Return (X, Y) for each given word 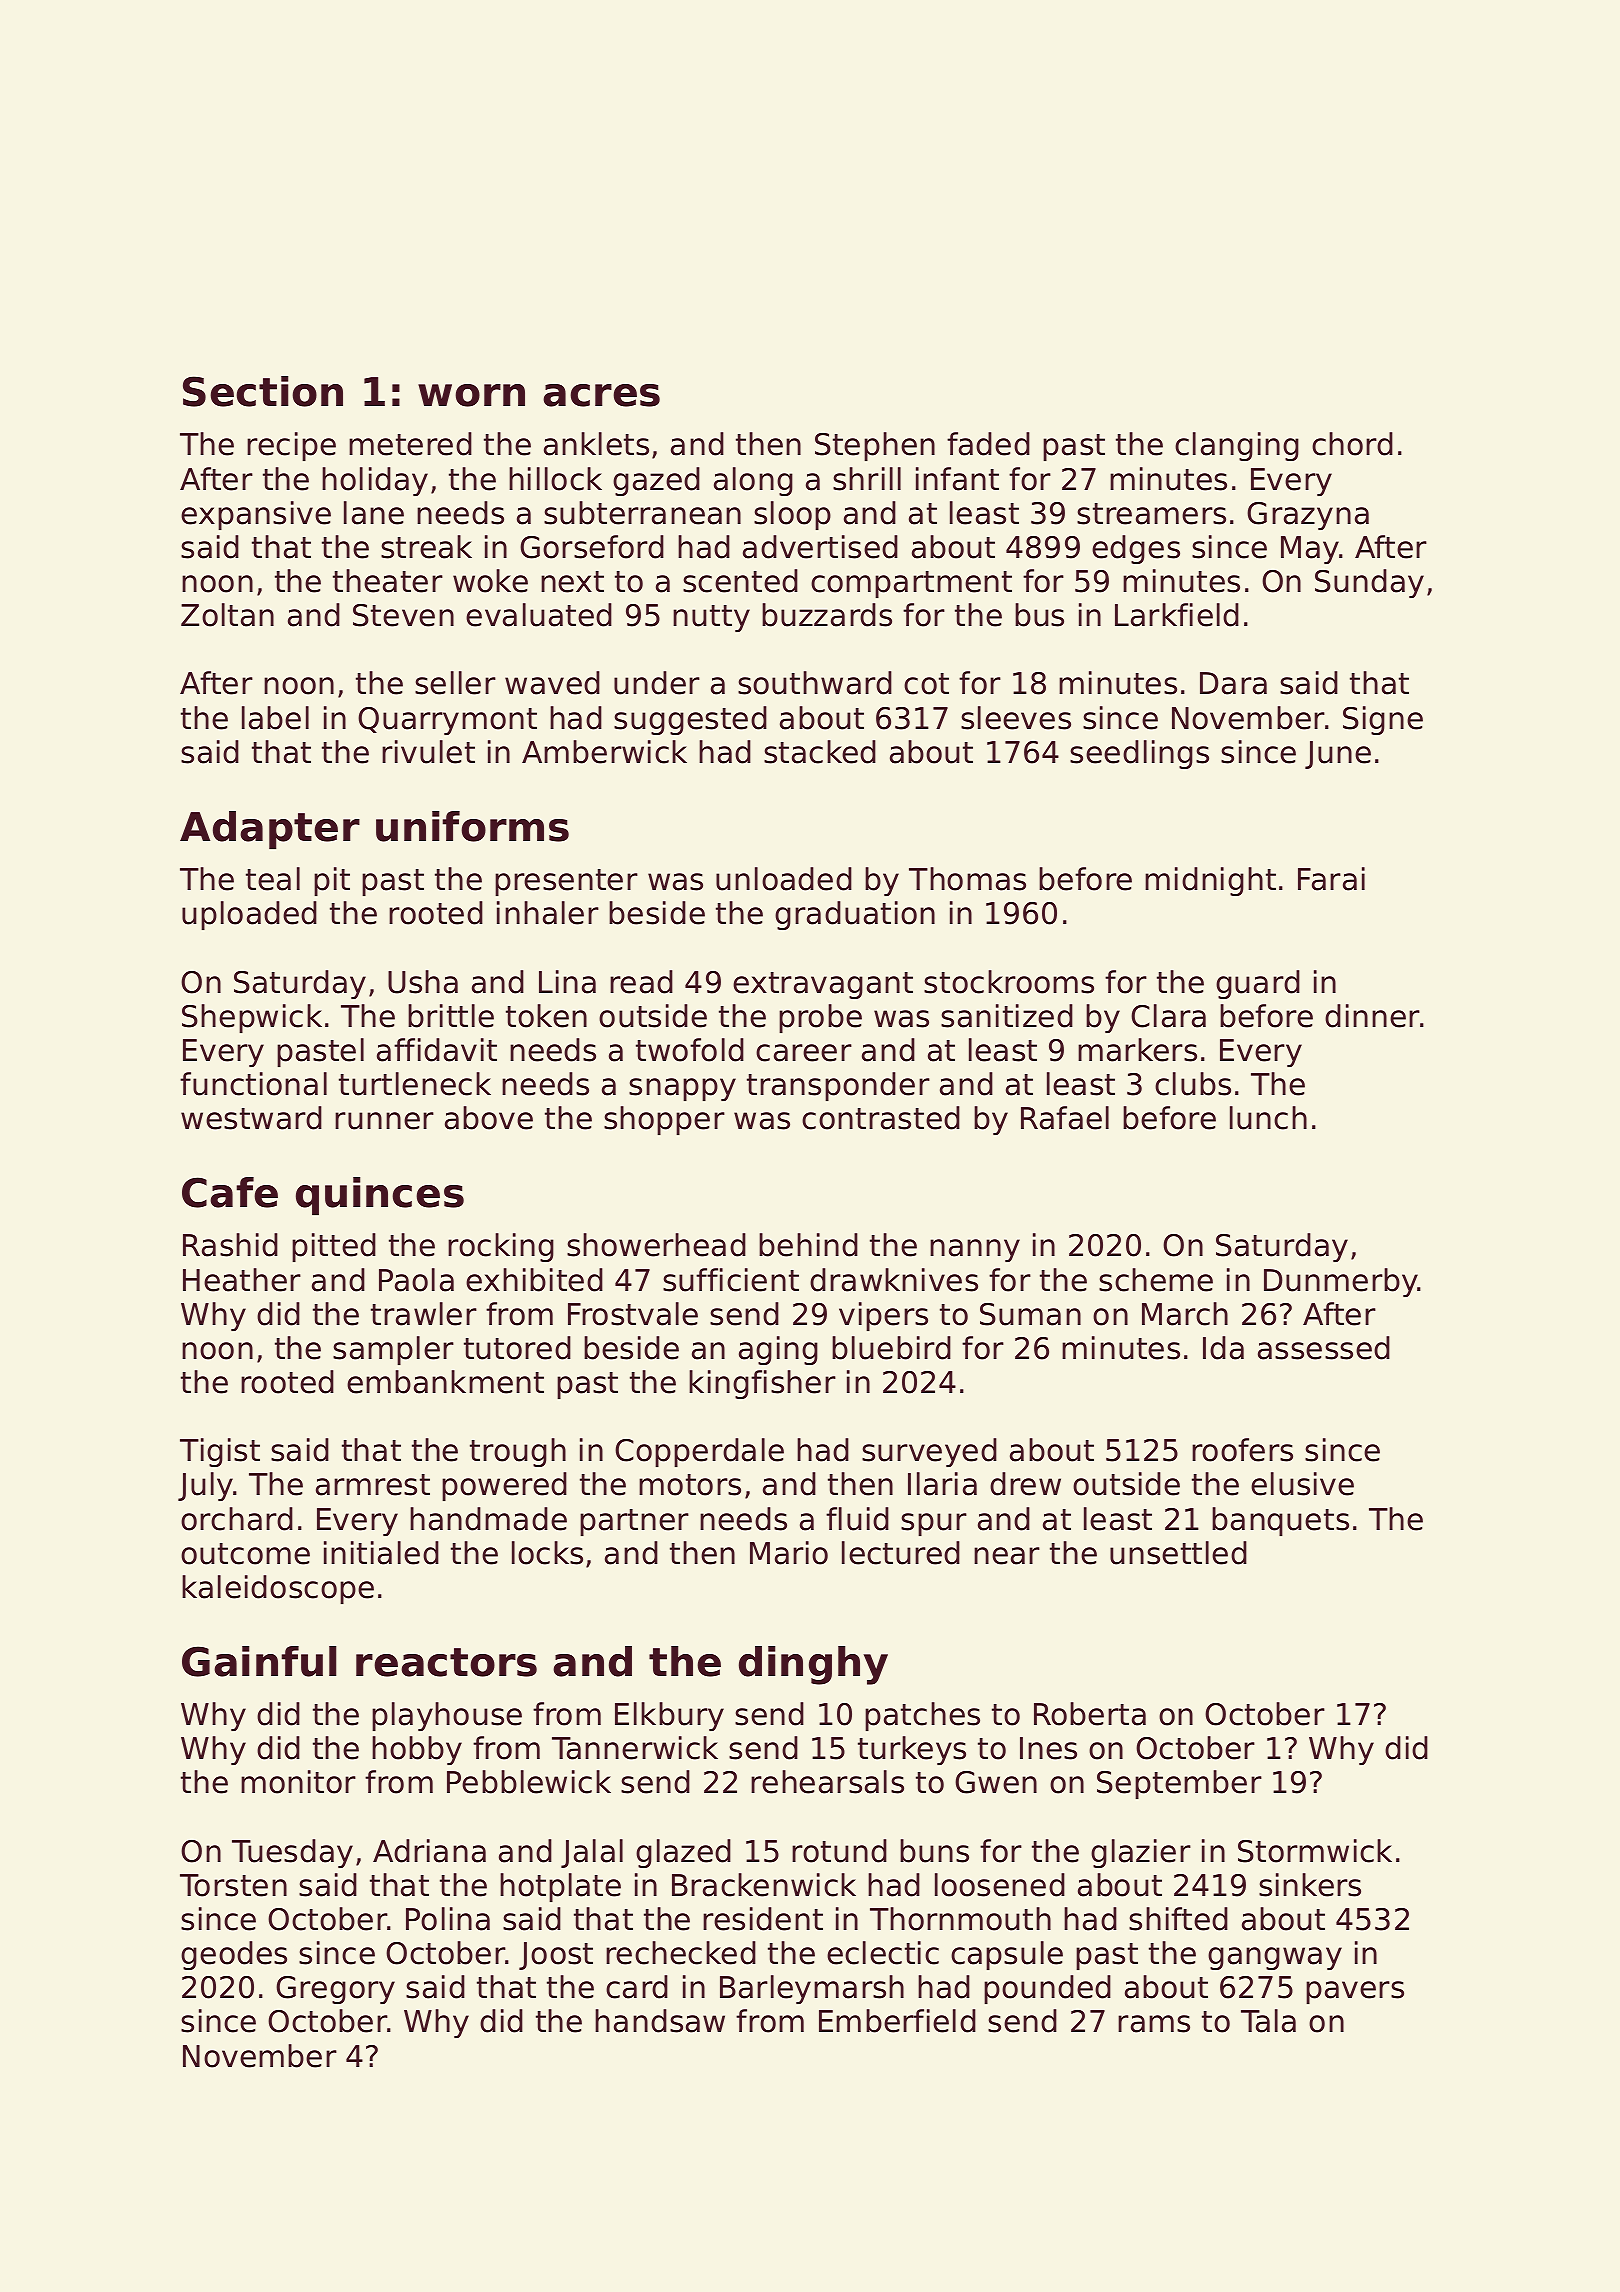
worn (471, 395)
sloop (792, 515)
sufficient (731, 1280)
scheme (1156, 1280)
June (1338, 755)
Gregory (335, 1990)
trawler (424, 1314)
